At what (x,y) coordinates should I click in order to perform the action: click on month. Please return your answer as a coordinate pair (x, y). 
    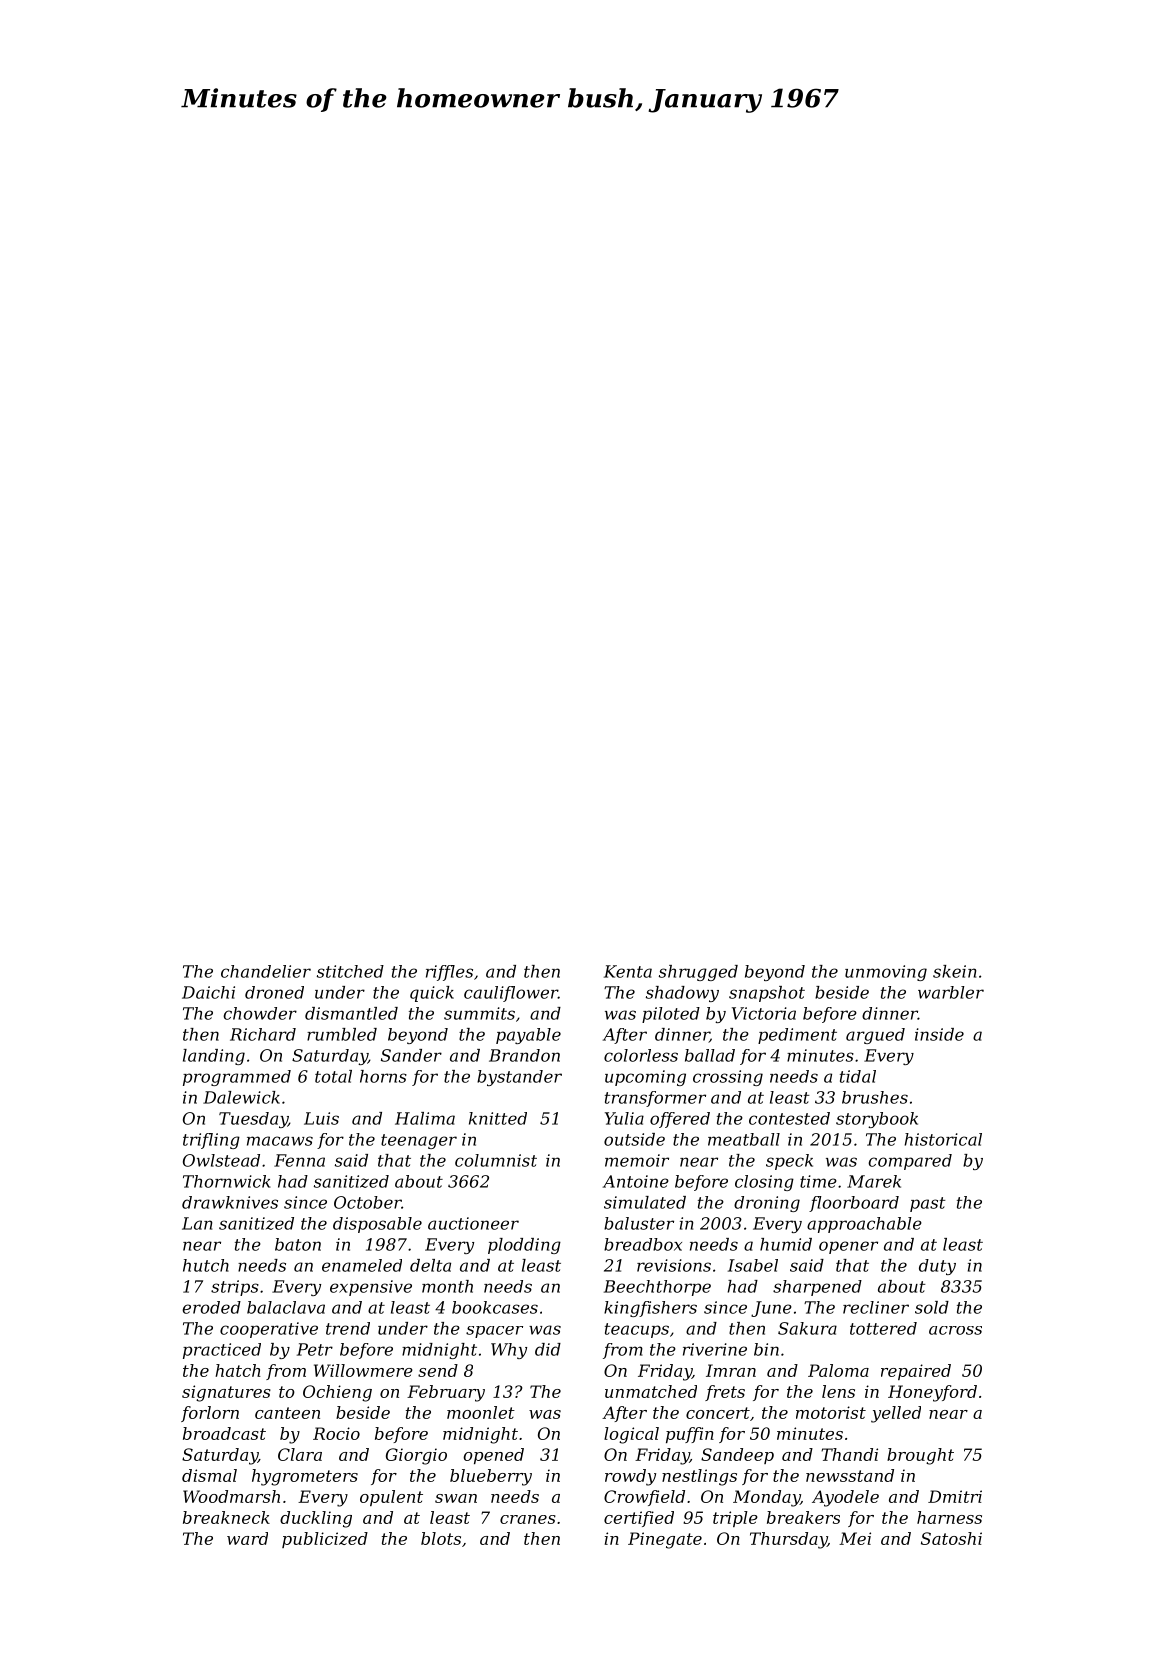
    Looking at the image, I should click on (447, 1286).
